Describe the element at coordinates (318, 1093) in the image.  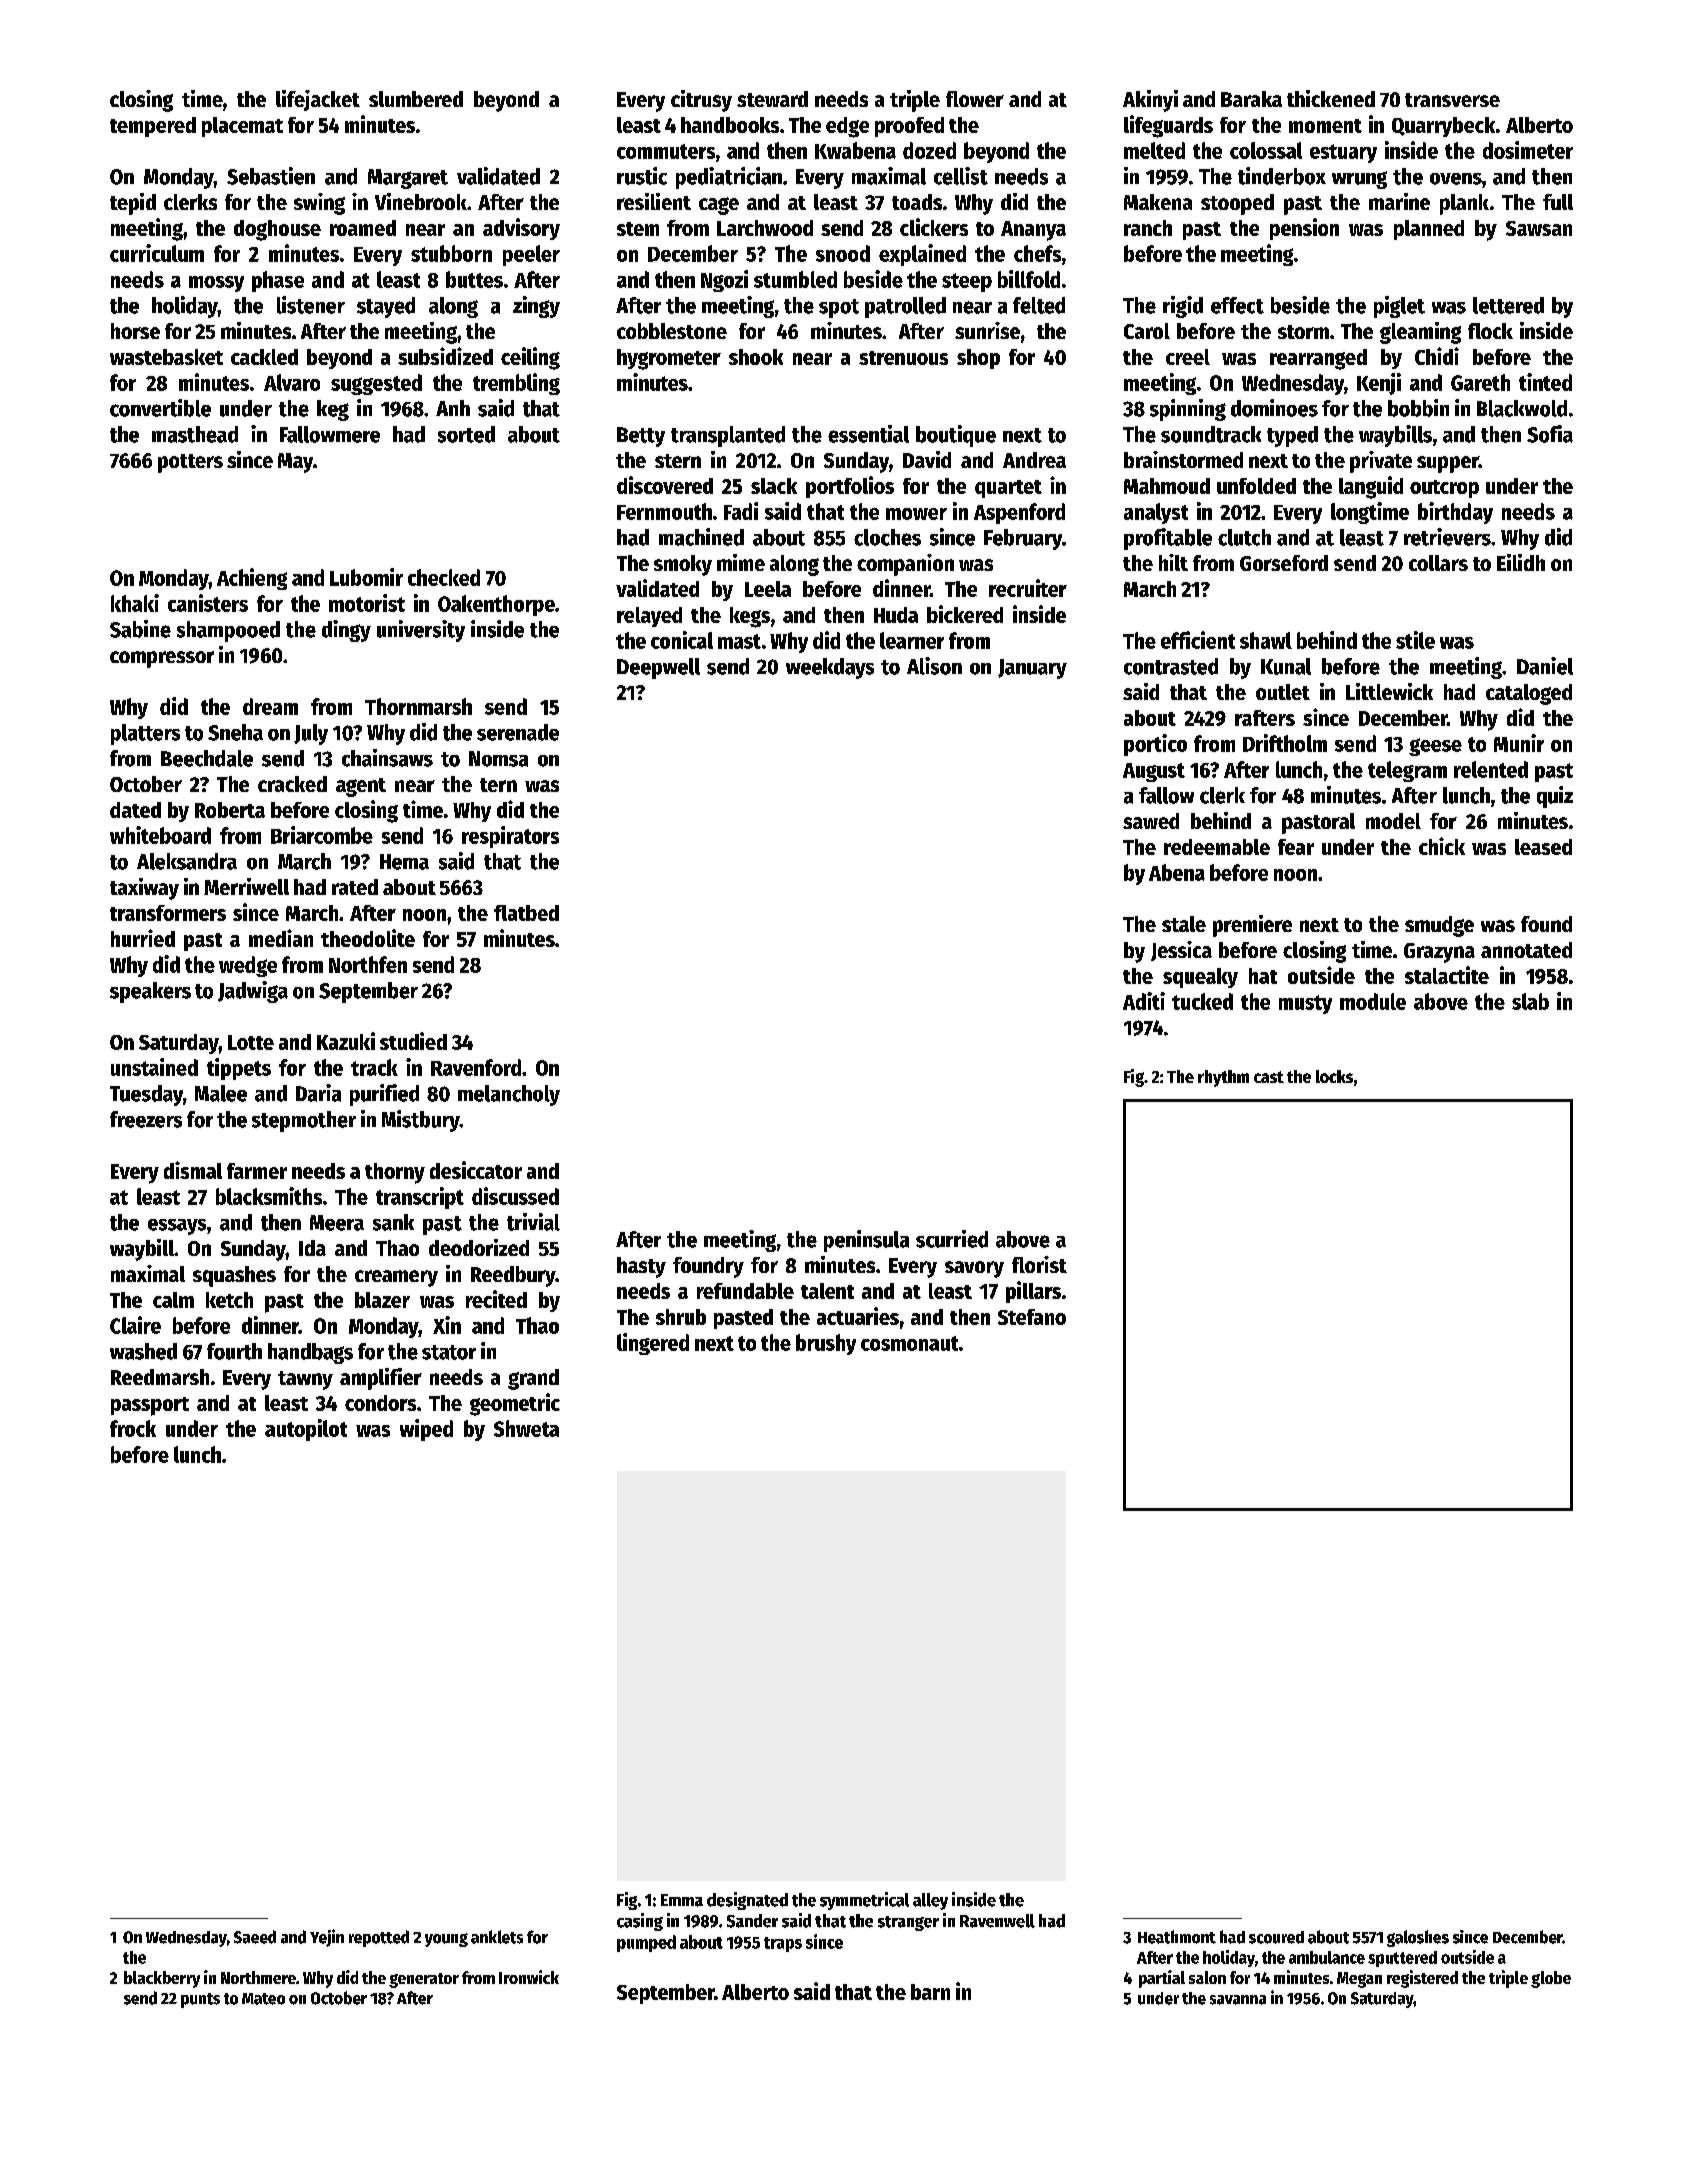
I see `Daria` at that location.
